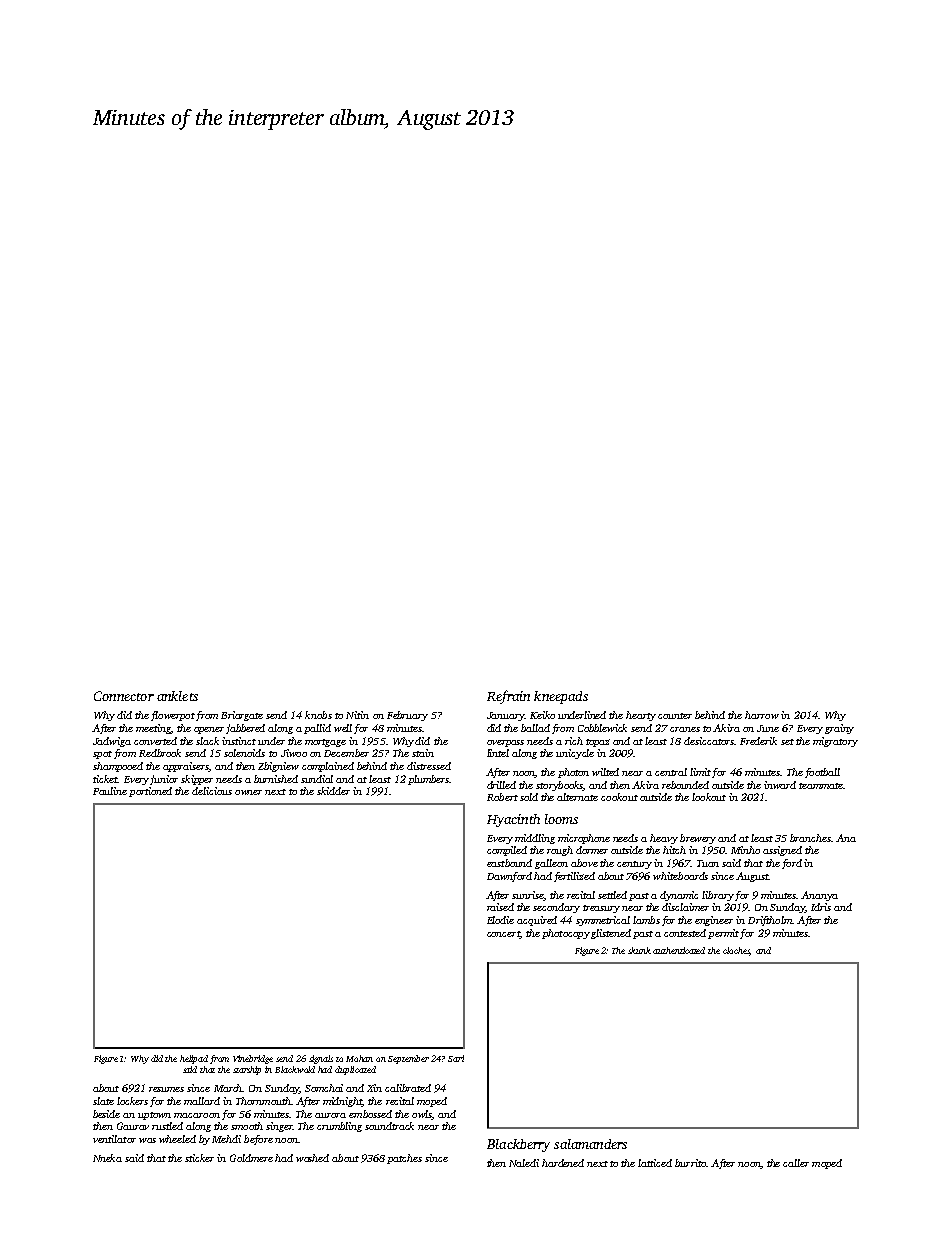  What do you see at coordinates (675, 716) in the page?
I see `counter` at bounding box center [675, 716].
